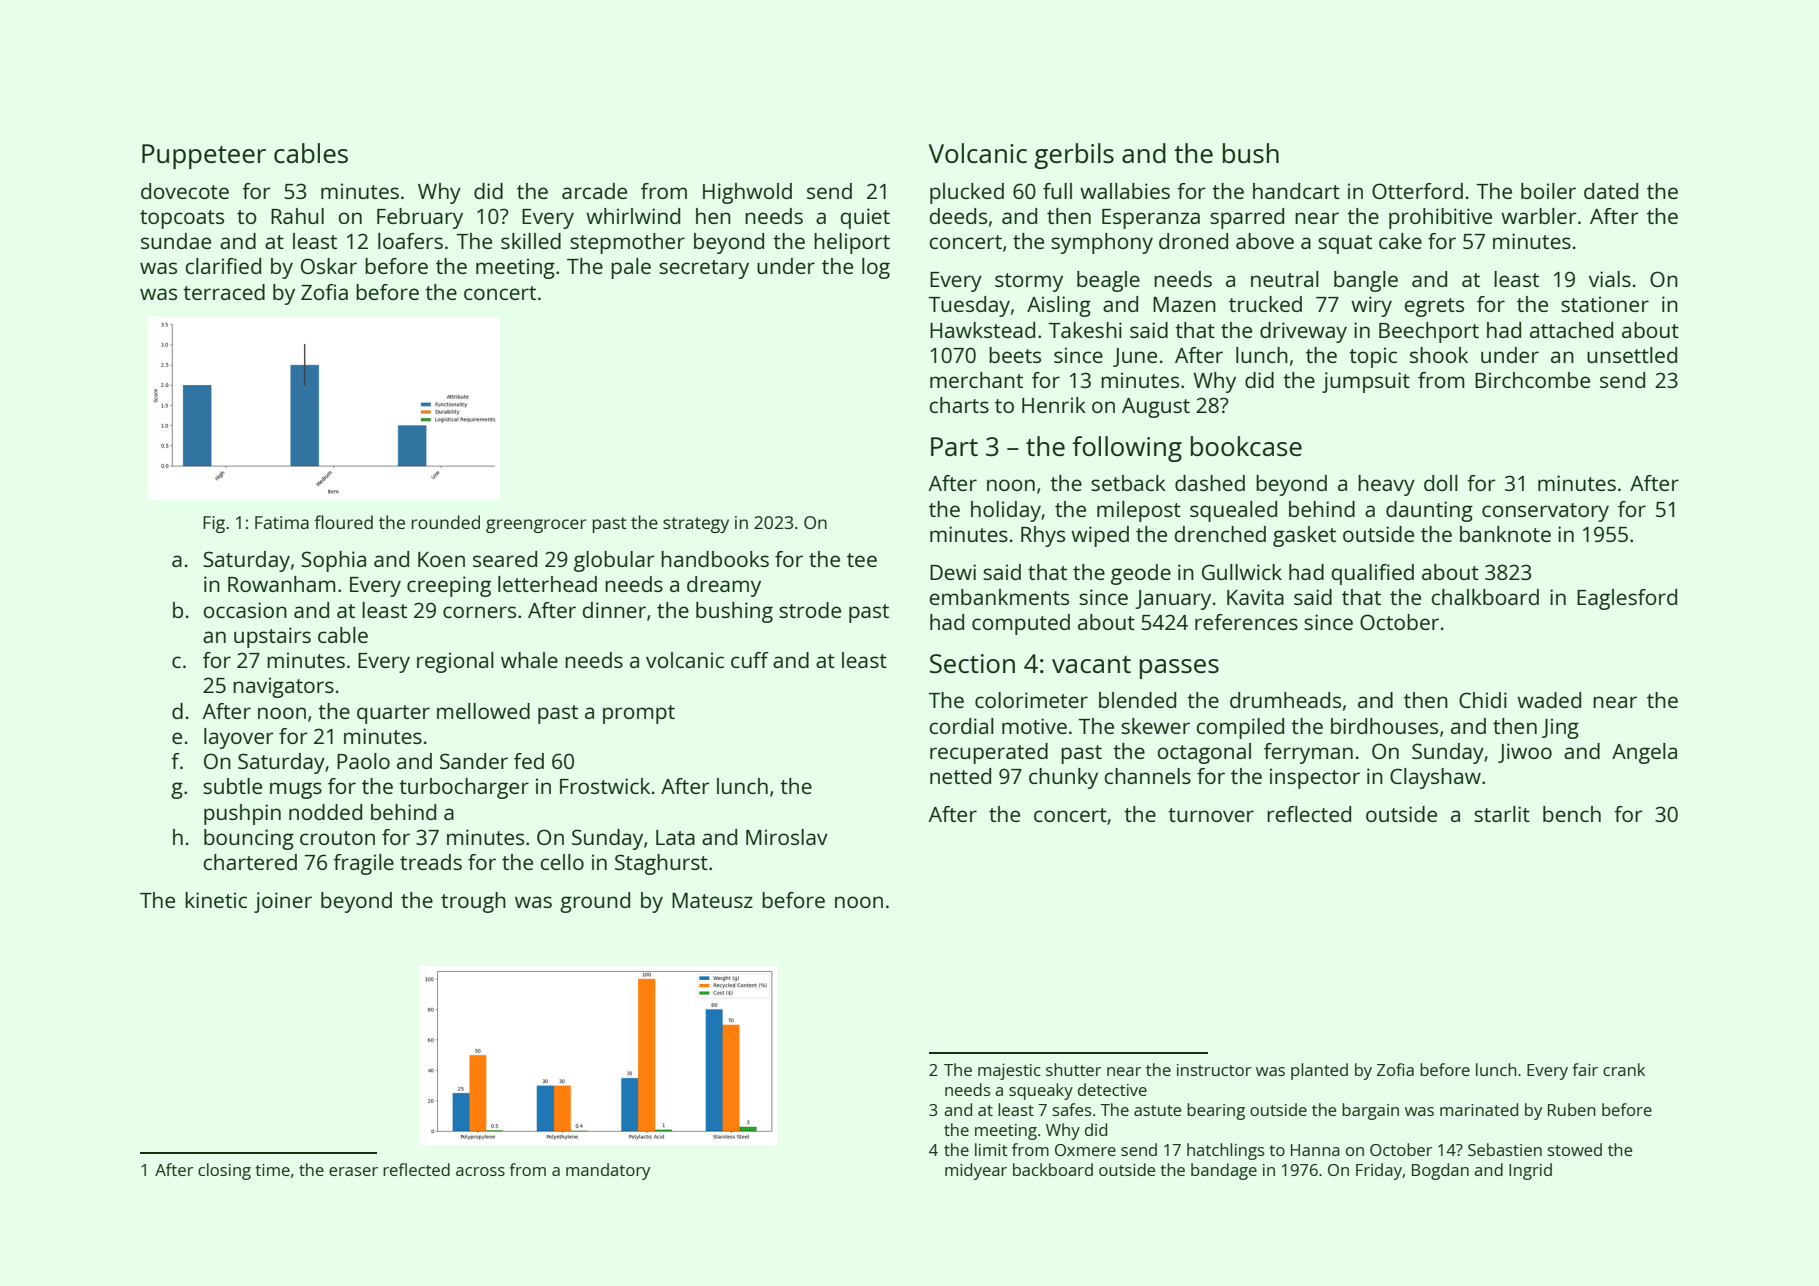  Describe the element at coordinates (1246, 622) in the page. I see `references` at that location.
